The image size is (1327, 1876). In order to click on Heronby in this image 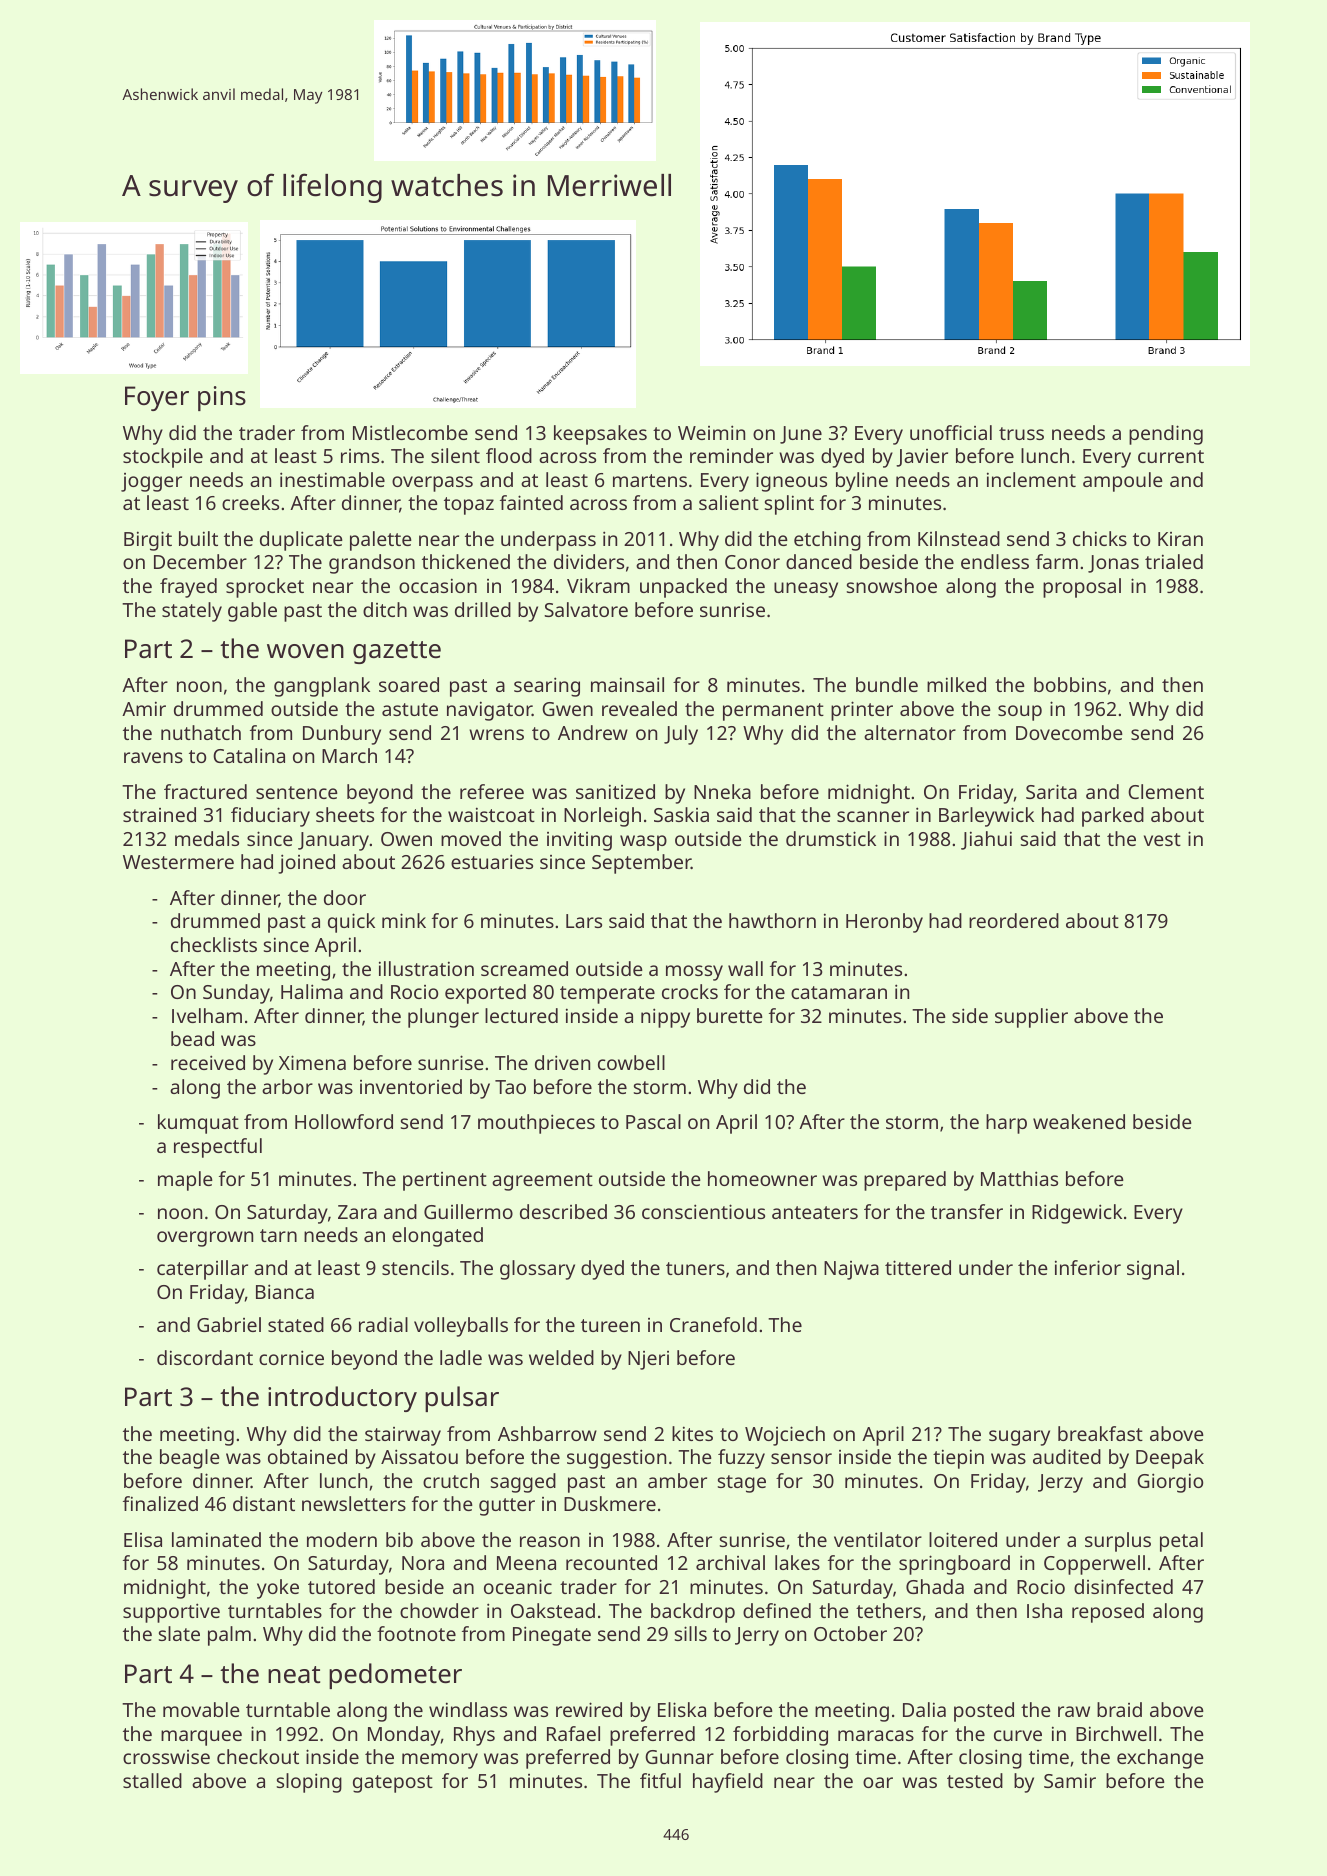, I will do `click(884, 923)`.
